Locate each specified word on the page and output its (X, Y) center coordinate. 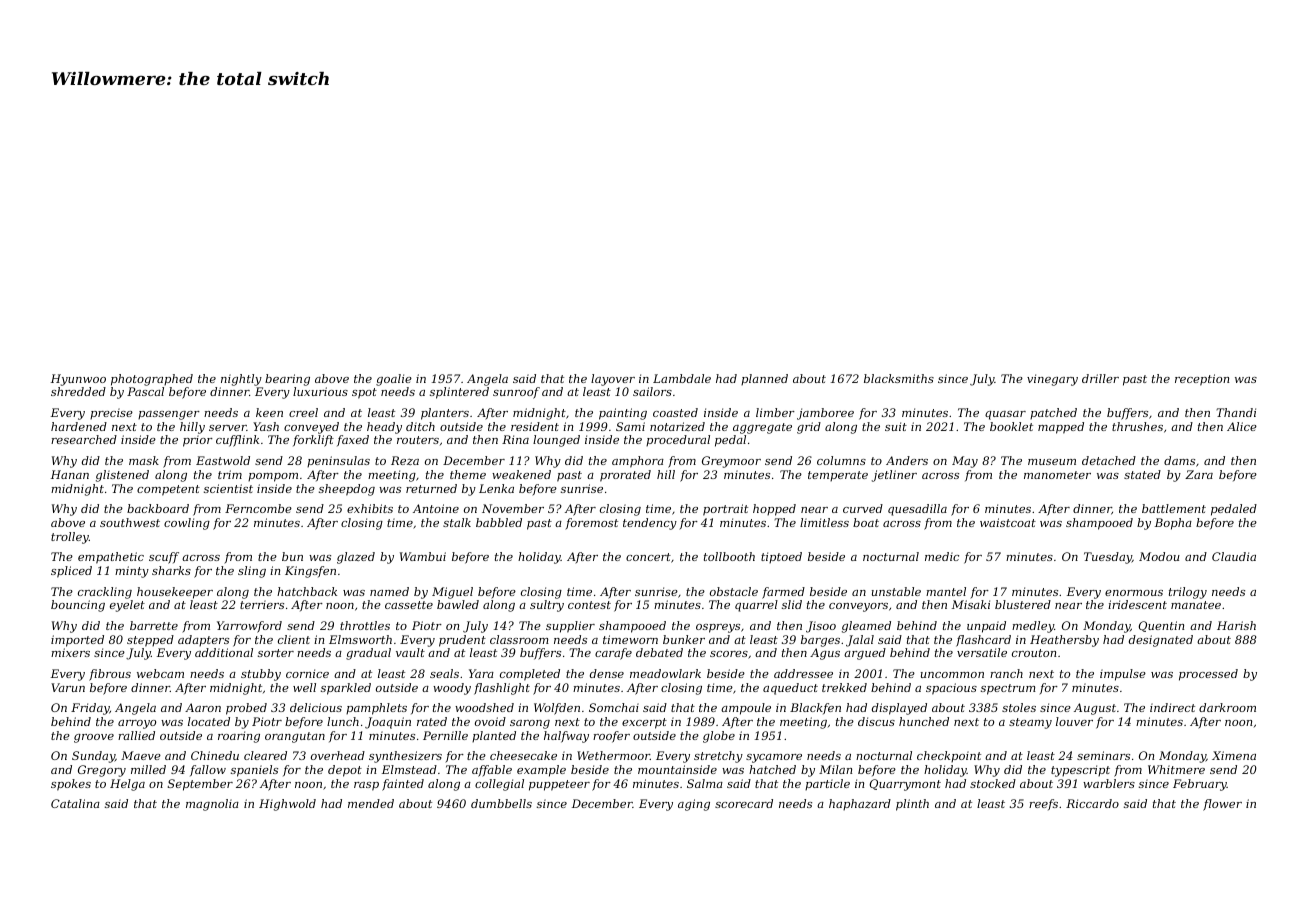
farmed (783, 593)
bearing (287, 380)
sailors (652, 391)
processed (1208, 675)
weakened (521, 474)
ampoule (746, 709)
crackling (105, 593)
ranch (1006, 673)
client (294, 639)
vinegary (1052, 380)
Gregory (102, 771)
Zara (1199, 474)
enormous (1134, 593)
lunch (343, 721)
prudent (462, 641)
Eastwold (223, 460)
